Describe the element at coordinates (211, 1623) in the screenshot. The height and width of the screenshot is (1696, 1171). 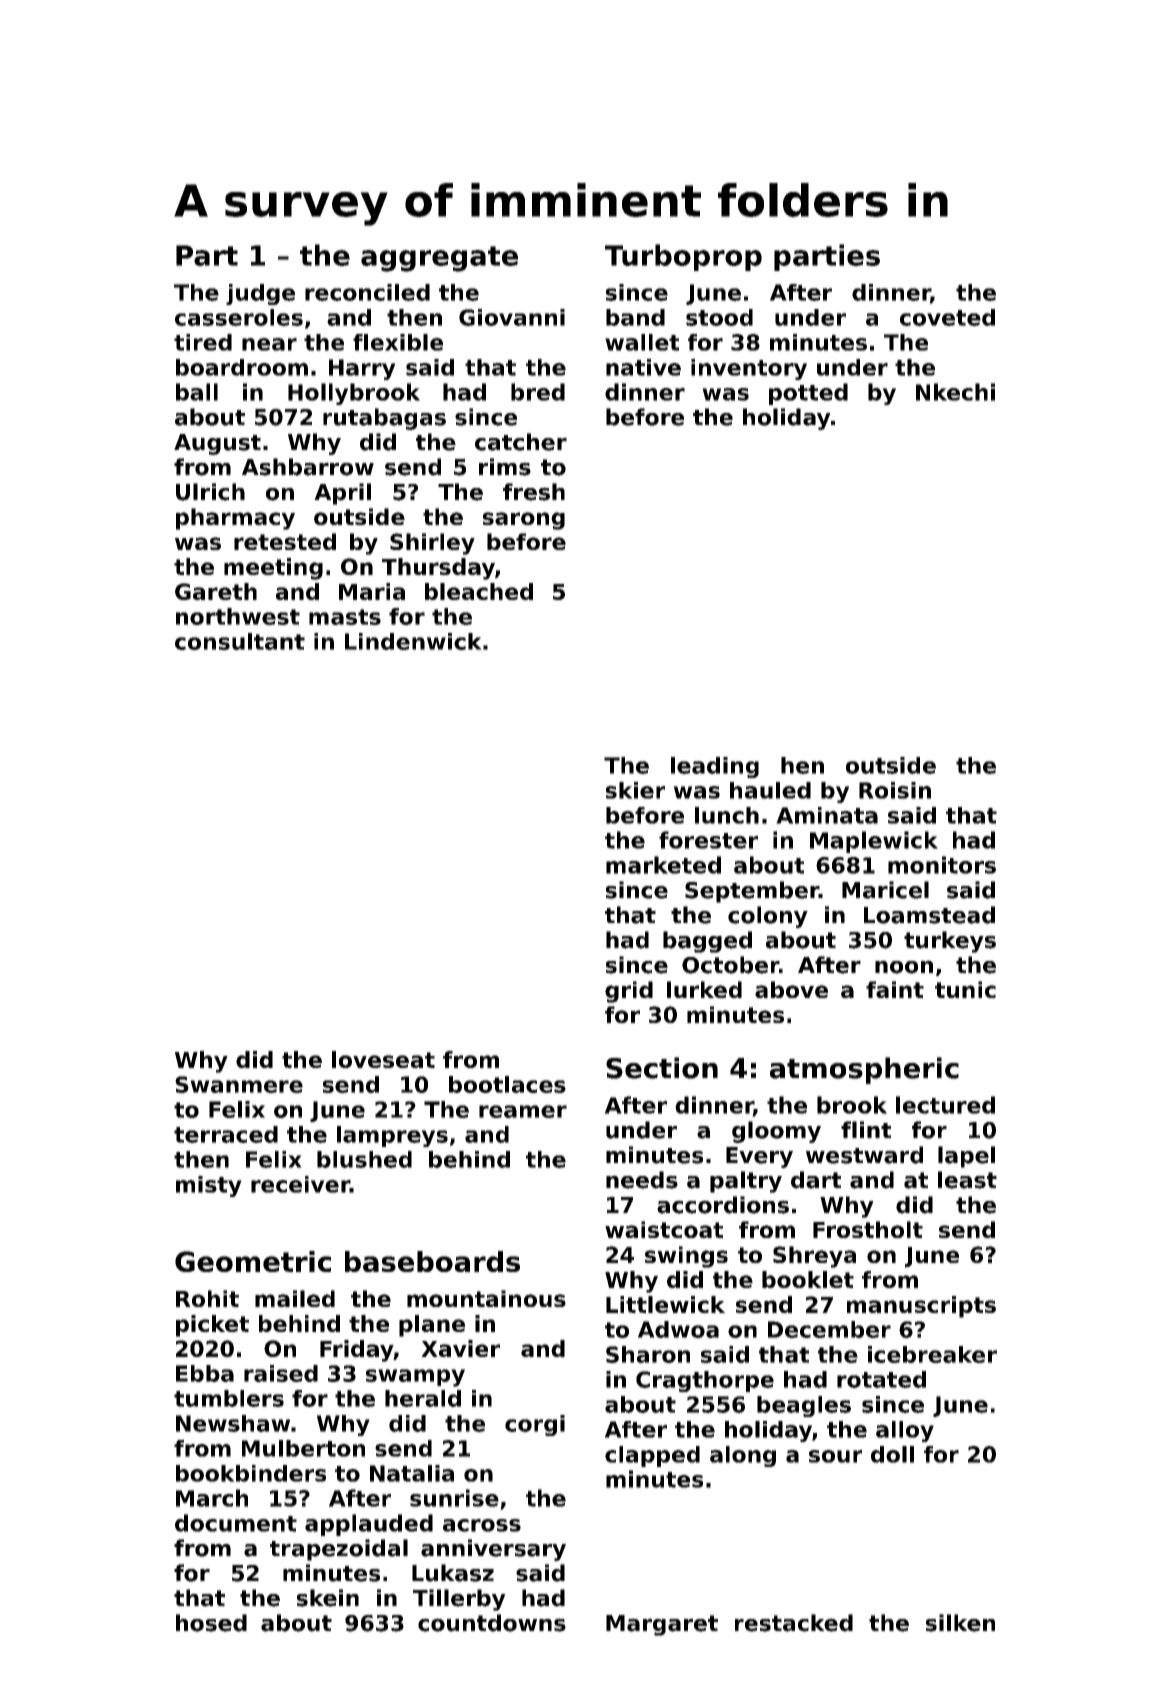
I see `hosed` at that location.
